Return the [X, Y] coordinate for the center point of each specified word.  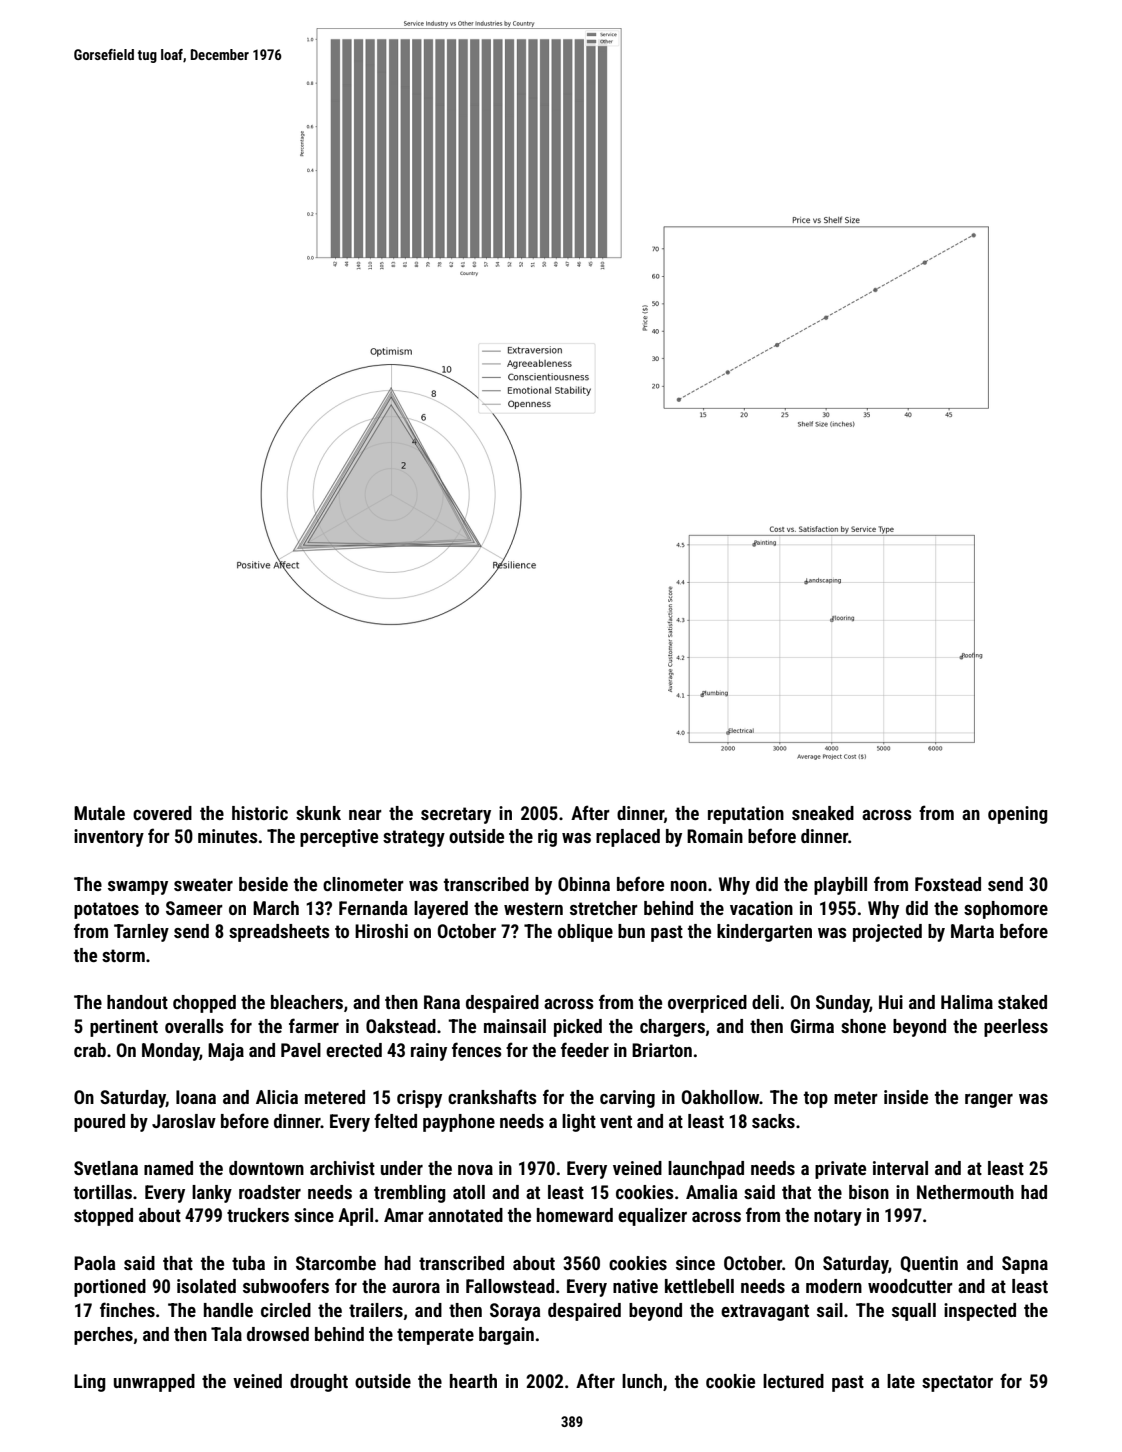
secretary [456, 815]
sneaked [823, 813]
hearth [473, 1381]
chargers [672, 1028]
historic [260, 813]
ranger [989, 1101]
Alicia [277, 1097]
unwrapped [154, 1383]
